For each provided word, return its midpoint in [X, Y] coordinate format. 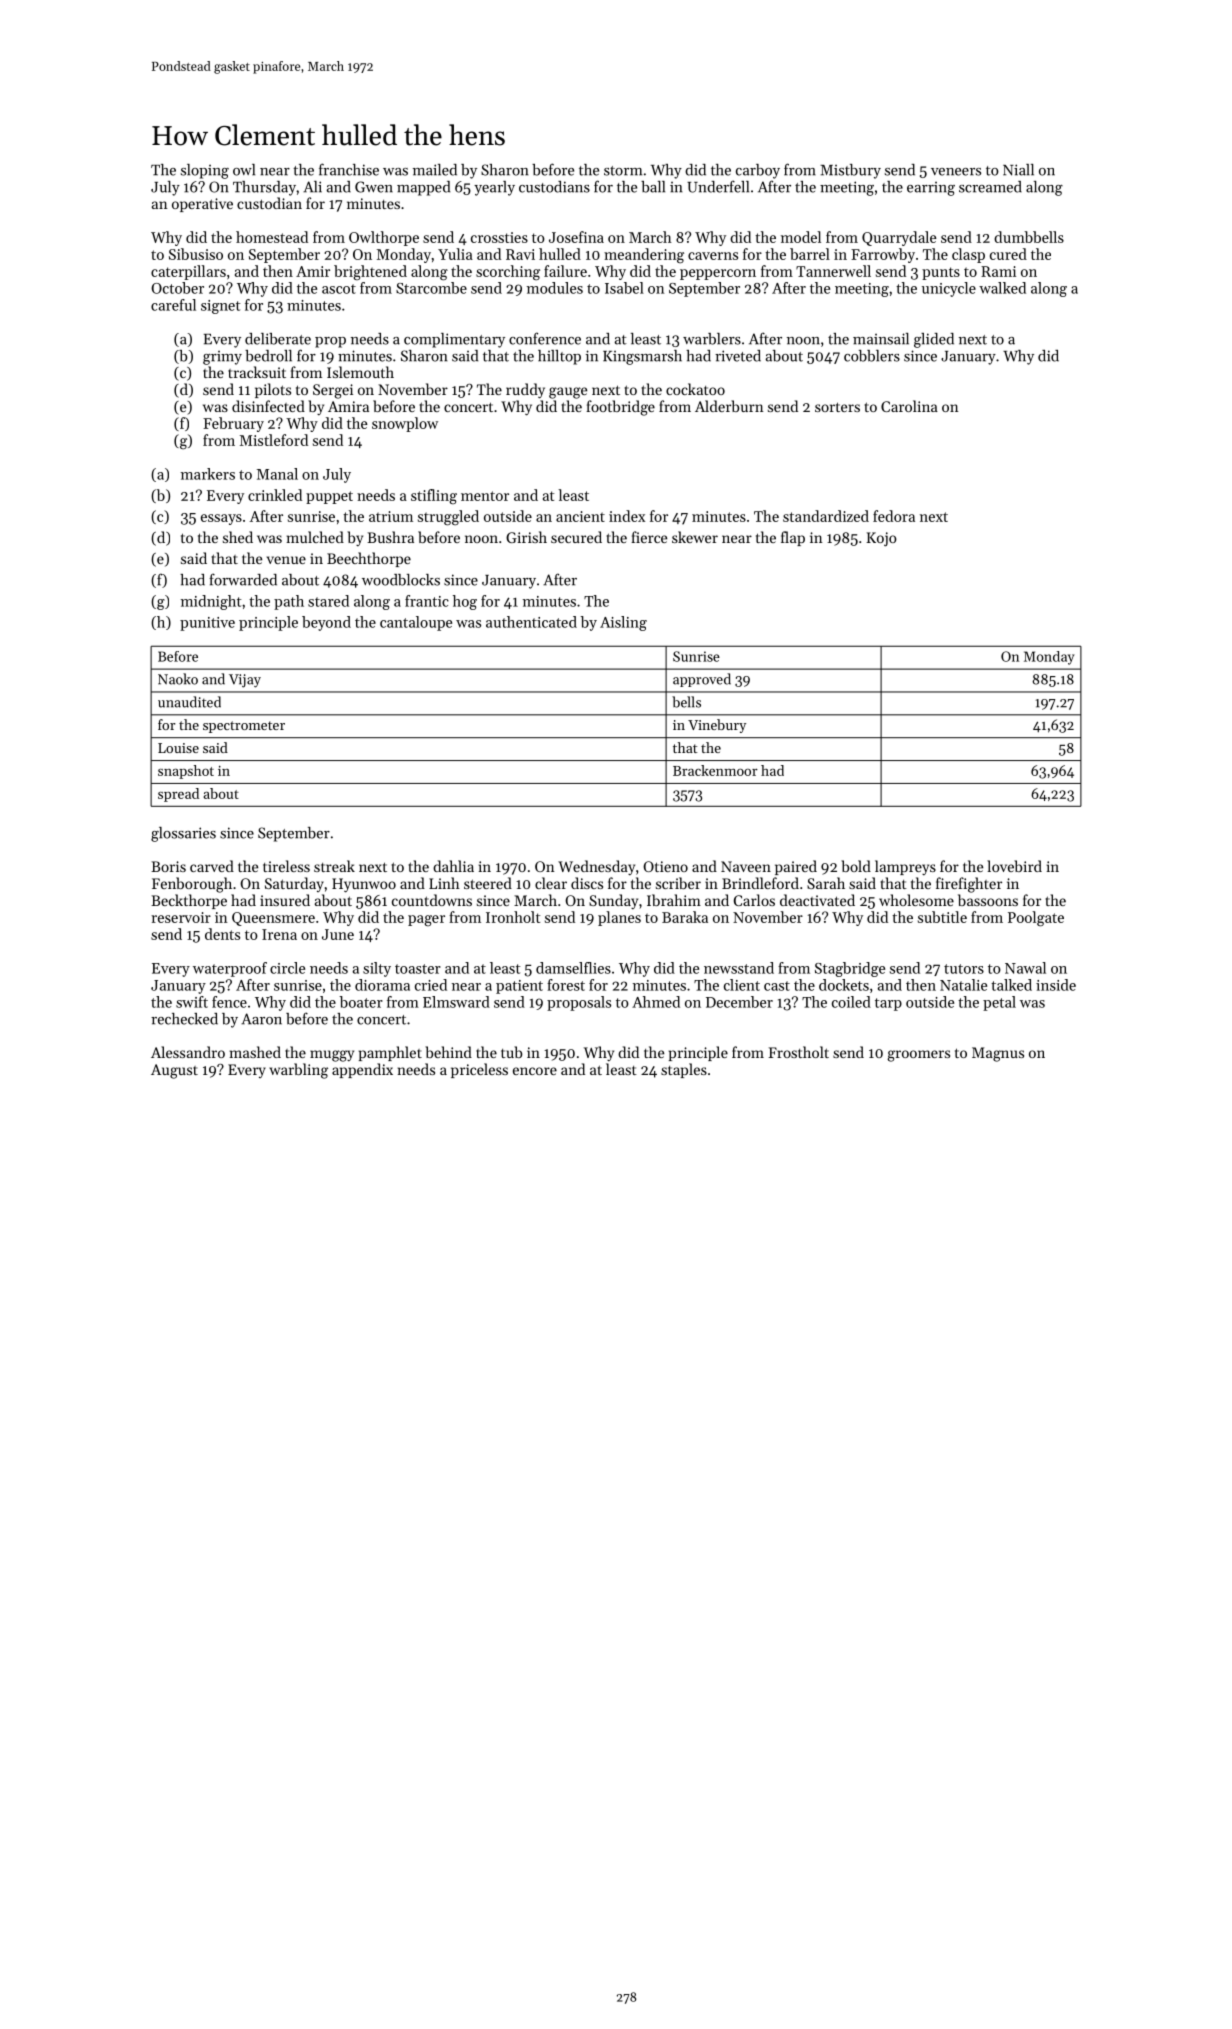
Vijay [245, 681]
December [739, 1002]
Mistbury [850, 171]
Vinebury [717, 726]
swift [192, 1002]
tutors [964, 969]
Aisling [623, 623]
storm [623, 171]
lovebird [1014, 866]
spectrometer [244, 727]
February [233, 424]
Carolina [909, 406]
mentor [485, 496]
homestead [272, 237]
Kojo [881, 539]
